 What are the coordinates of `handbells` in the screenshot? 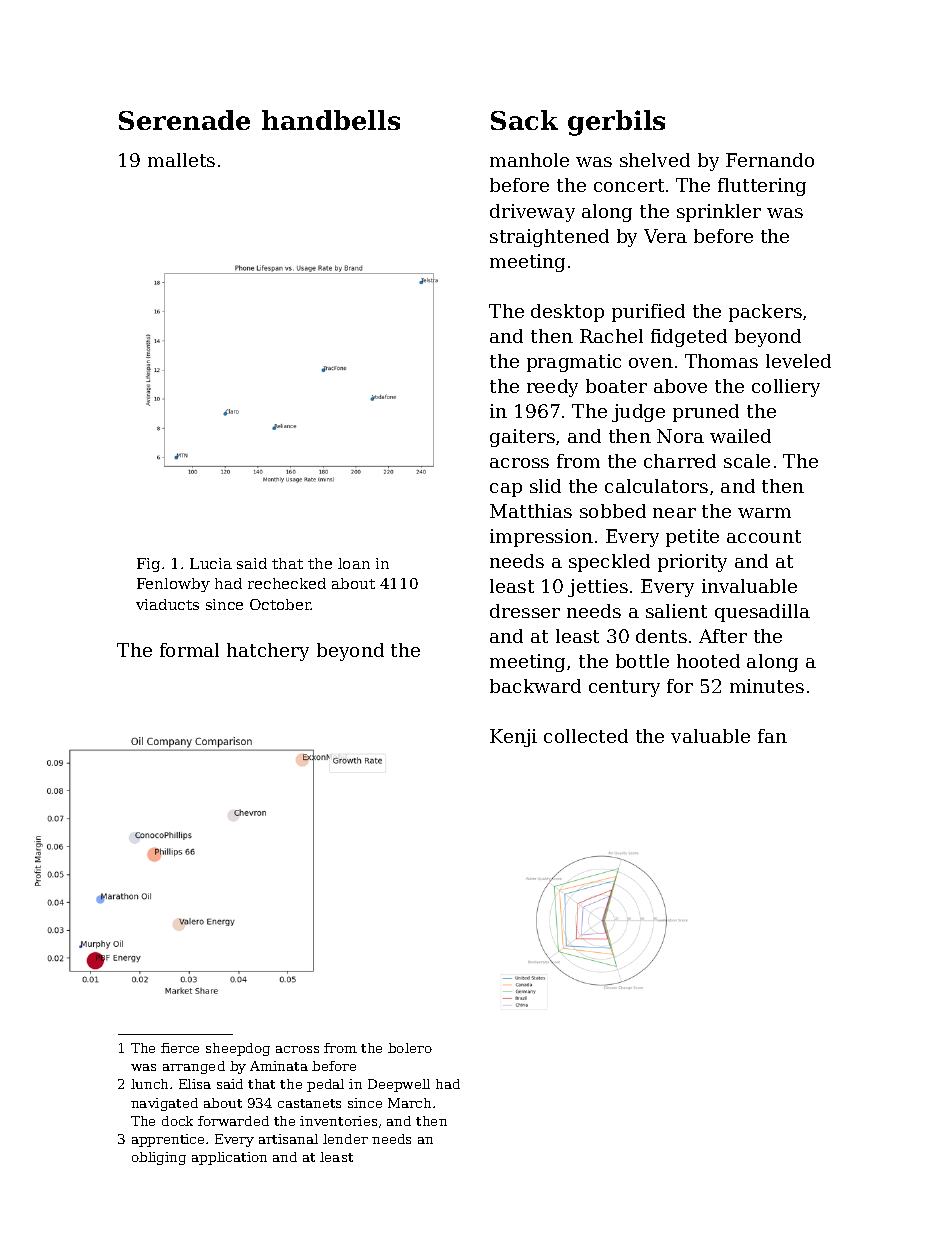 It's located at (331, 120).
